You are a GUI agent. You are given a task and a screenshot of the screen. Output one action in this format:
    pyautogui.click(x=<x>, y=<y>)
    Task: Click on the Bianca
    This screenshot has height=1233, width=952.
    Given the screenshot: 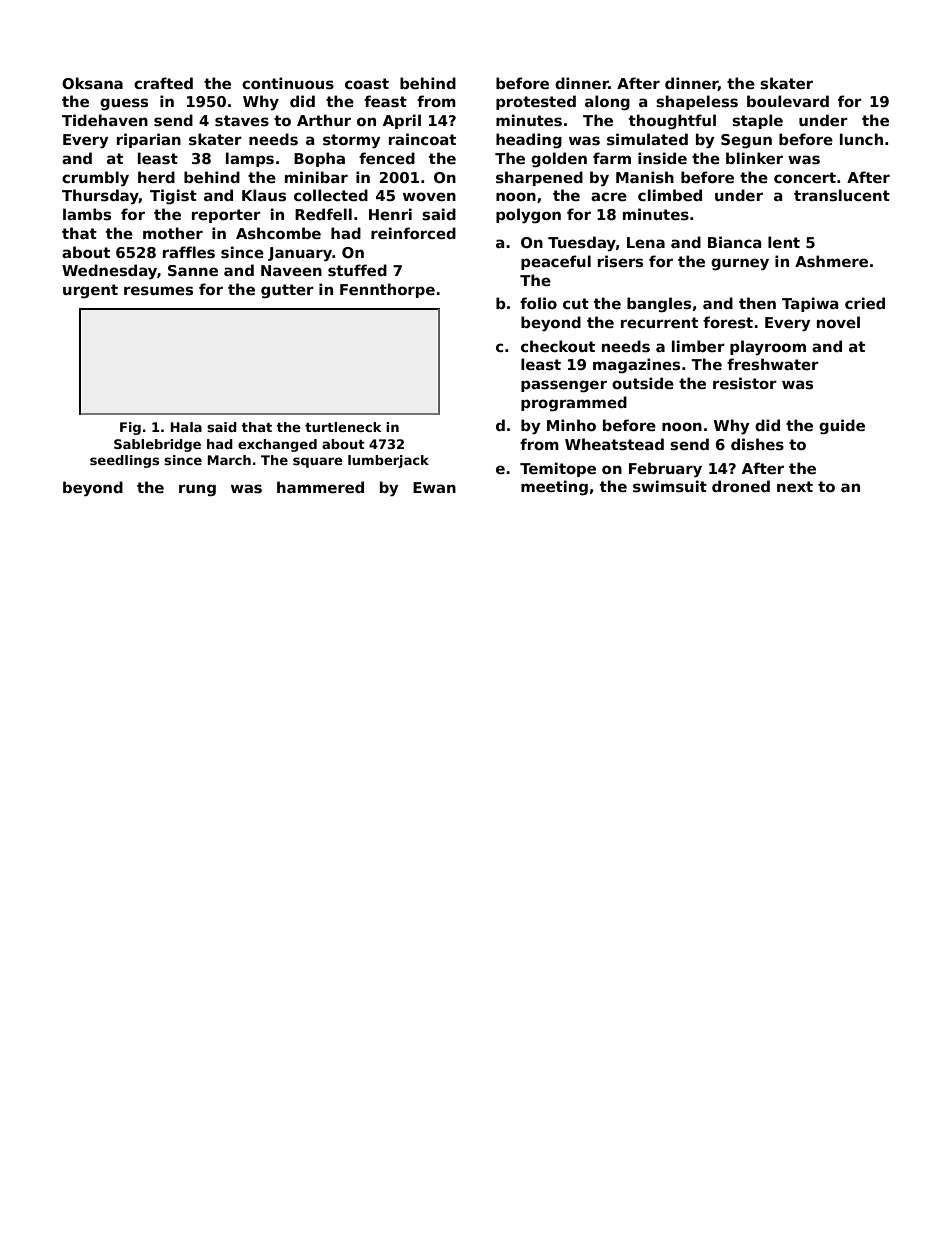 What is the action you would take?
    pyautogui.click(x=734, y=242)
